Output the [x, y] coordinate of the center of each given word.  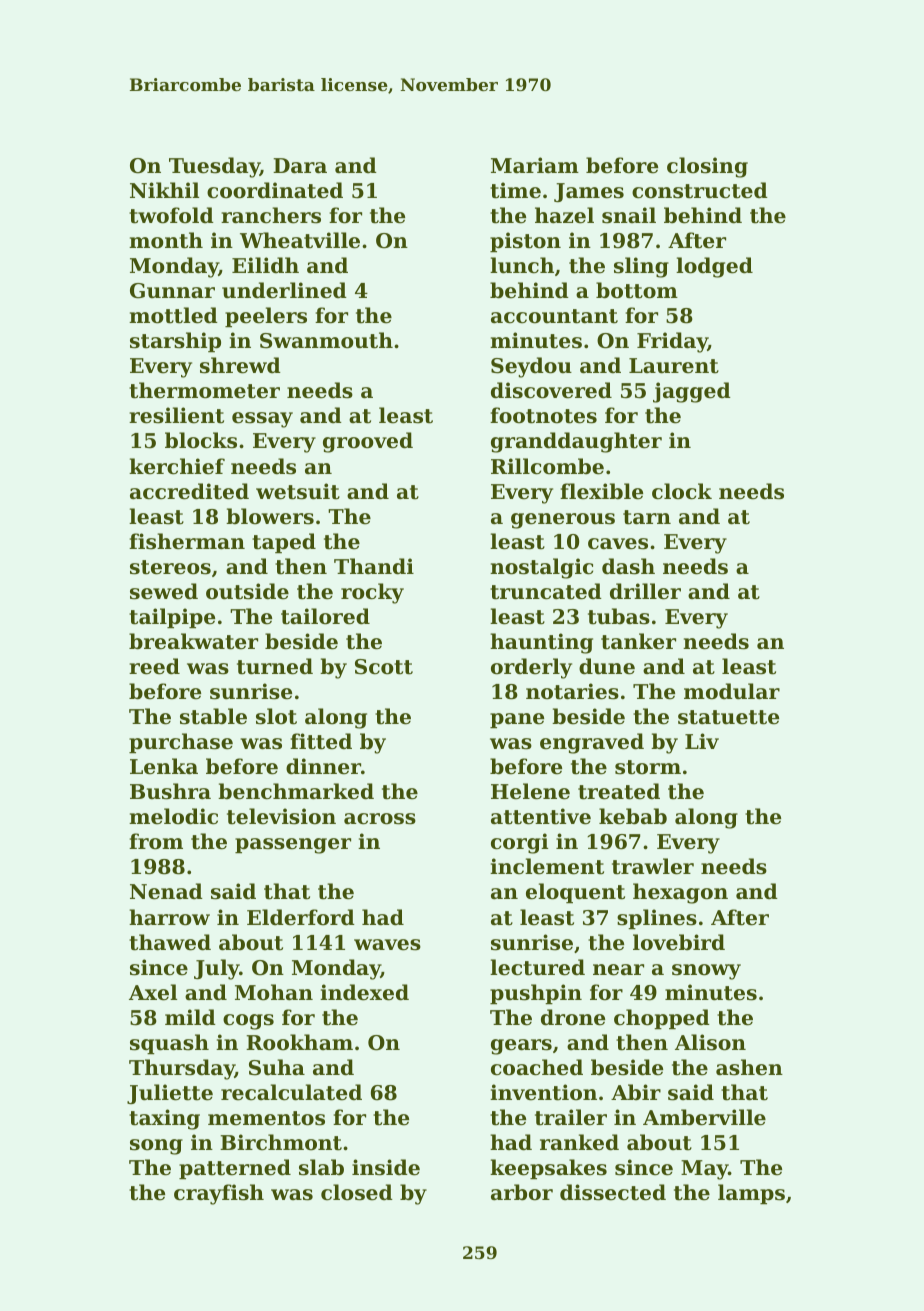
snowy [706, 972]
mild [190, 1017]
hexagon [680, 893]
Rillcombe [547, 466]
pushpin [536, 994]
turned [275, 666]
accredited [189, 491]
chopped [662, 1019]
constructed [700, 190]
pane [517, 720]
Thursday [182, 1069]
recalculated [291, 1092]
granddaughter [576, 442]
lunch [522, 265]
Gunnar [172, 291]
